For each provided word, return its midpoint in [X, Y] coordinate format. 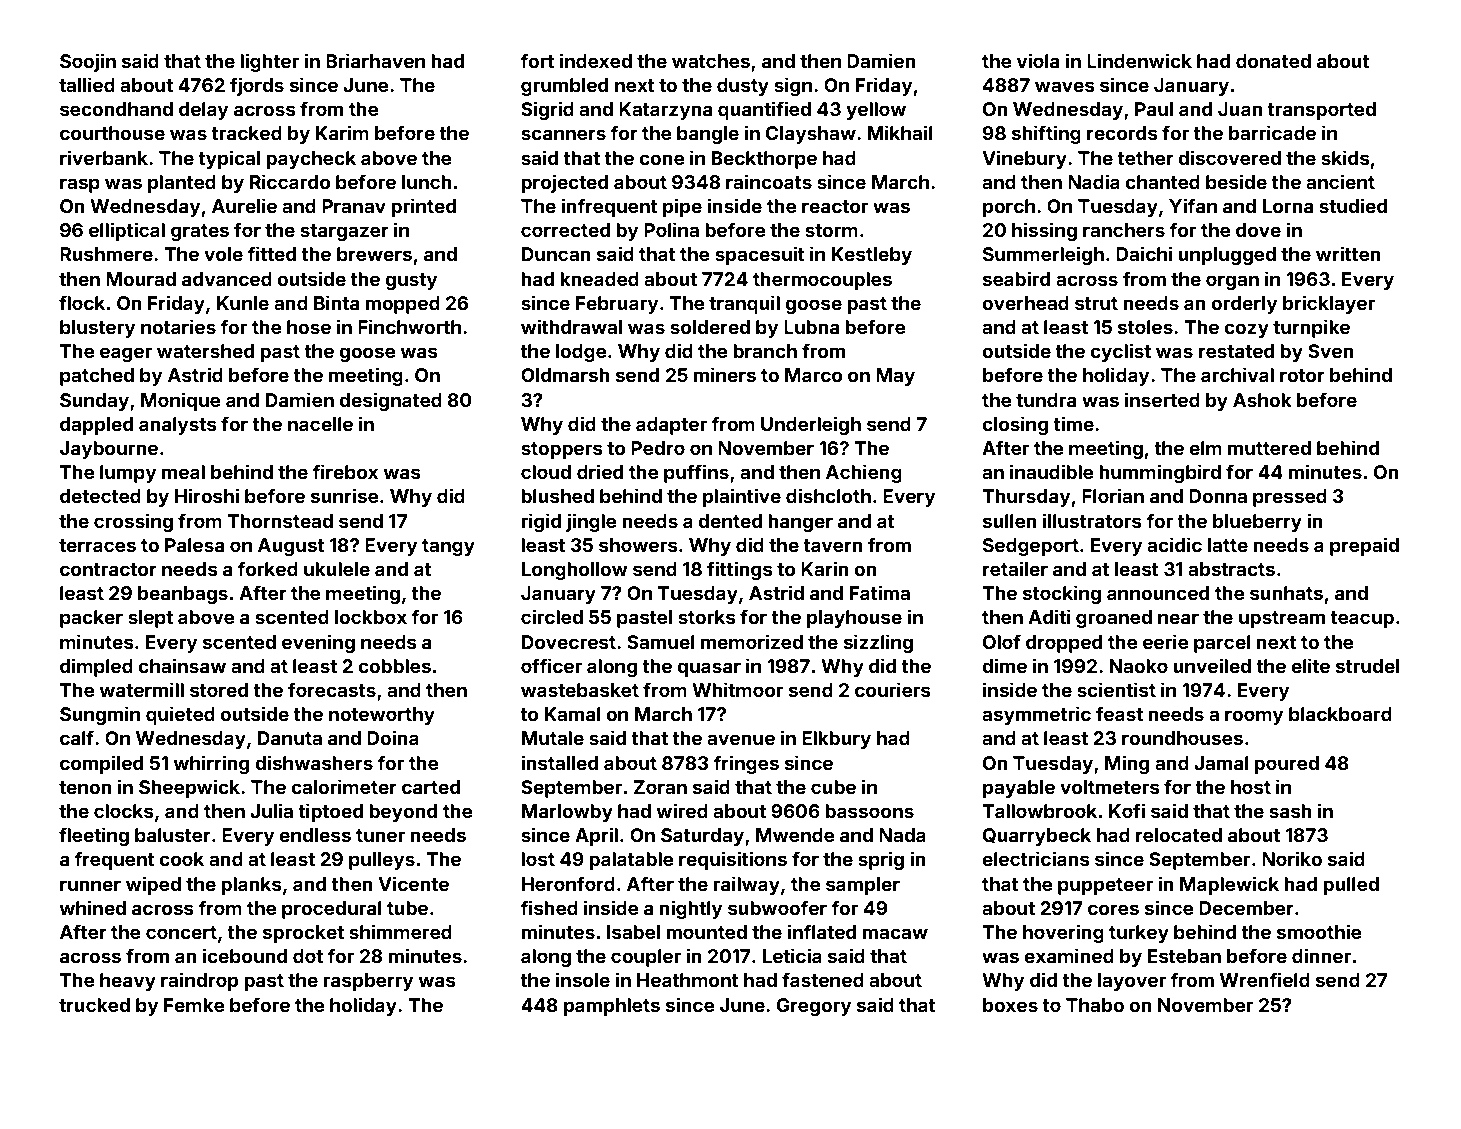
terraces [97, 545]
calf [77, 737]
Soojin [88, 62]
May [895, 377]
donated [1273, 61]
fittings [740, 570]
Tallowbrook [1039, 811]
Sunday [94, 402]
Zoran [660, 787]
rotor [1302, 375]
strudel [1367, 666]
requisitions [733, 860]
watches [711, 61]
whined [93, 907]
